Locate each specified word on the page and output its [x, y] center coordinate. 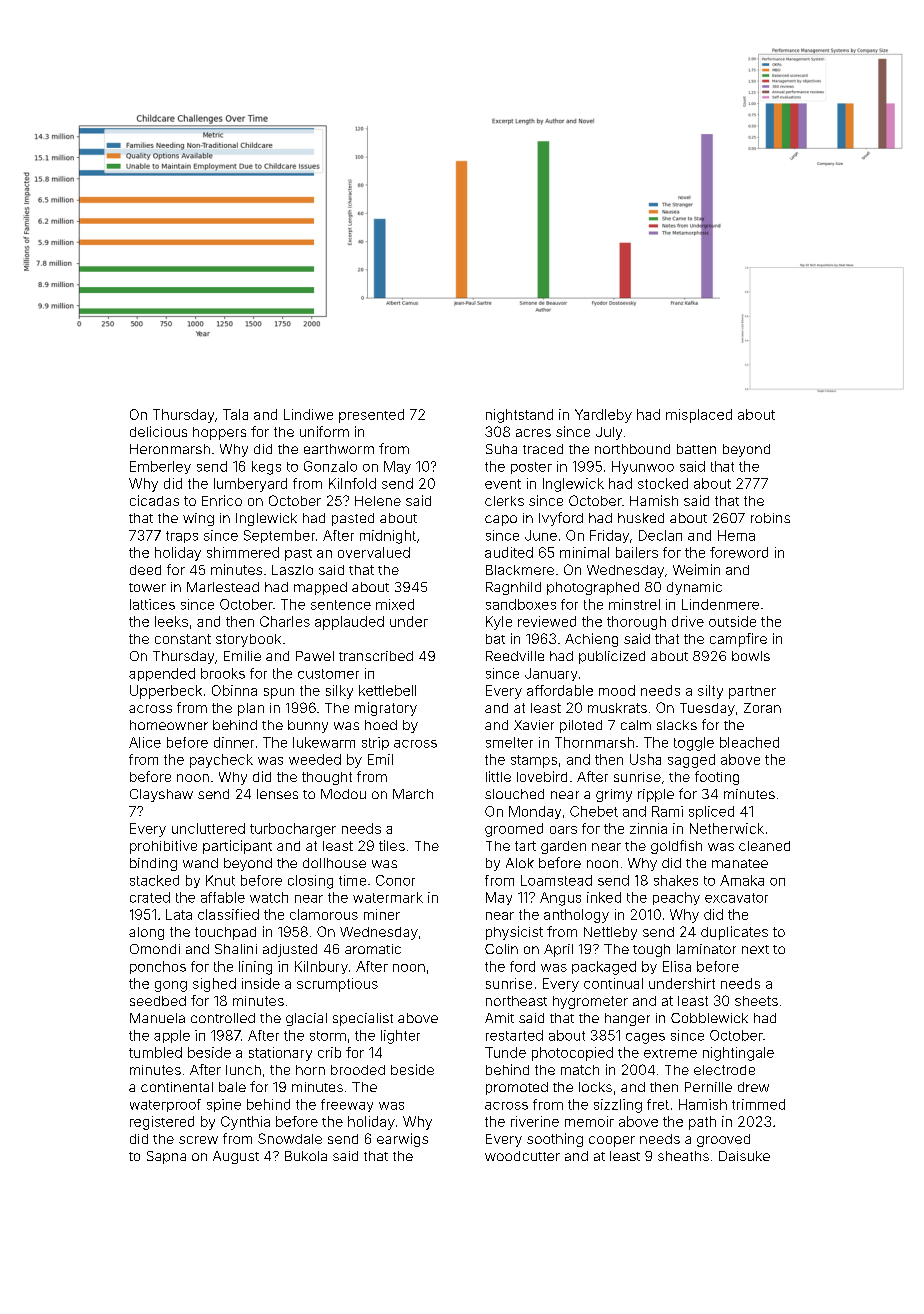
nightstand [519, 416]
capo [501, 520]
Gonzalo [330, 466]
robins [770, 518]
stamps [534, 761]
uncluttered [208, 828]
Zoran [762, 708]
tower [147, 587]
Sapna [166, 1157]
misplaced [699, 416]
